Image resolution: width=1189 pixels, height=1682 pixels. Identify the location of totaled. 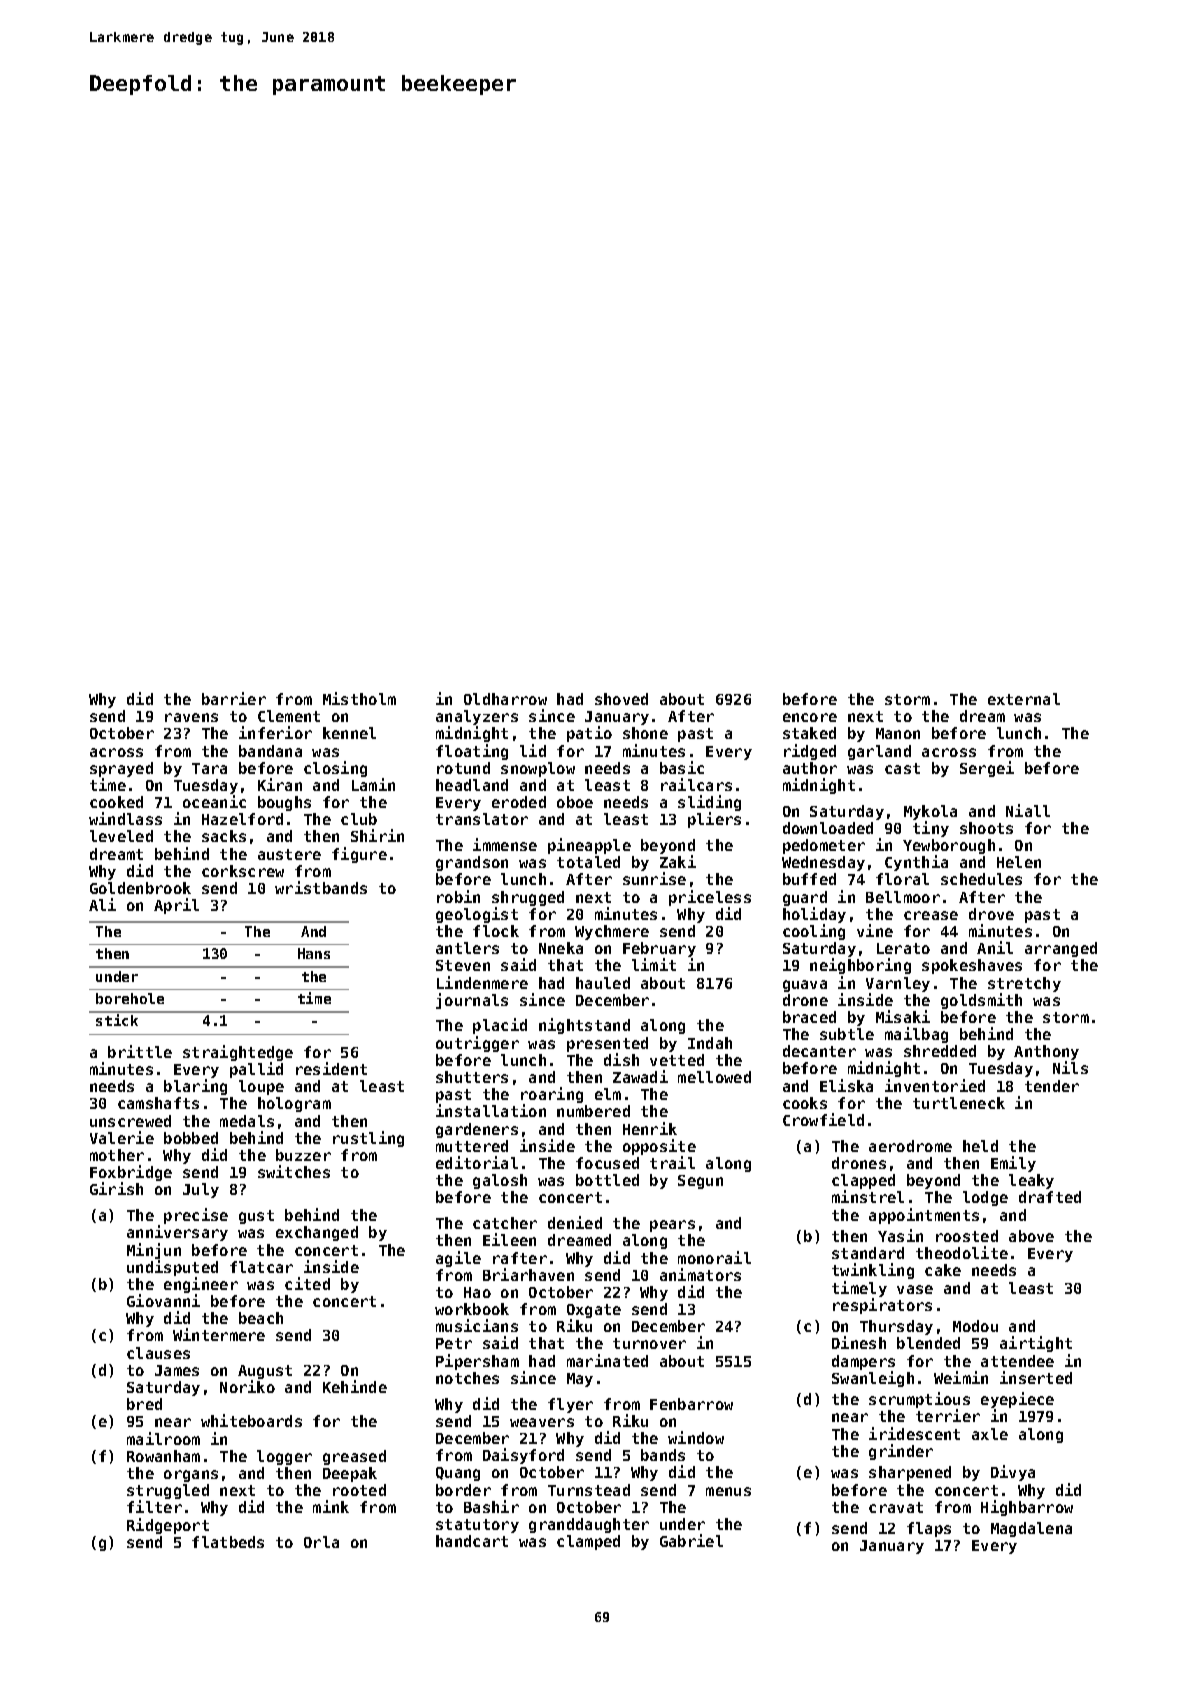
(588, 862).
